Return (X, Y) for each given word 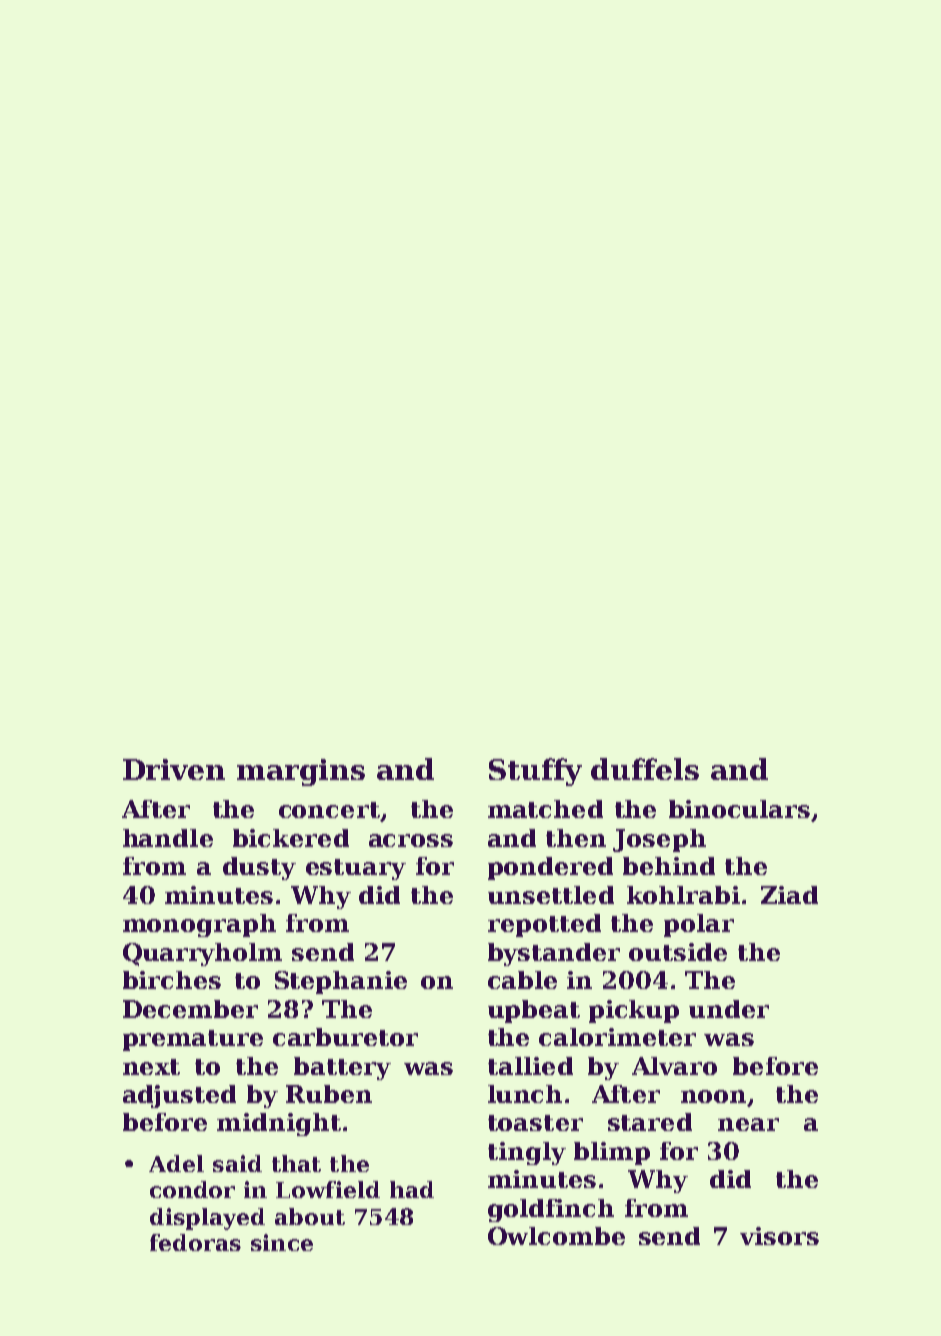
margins (301, 772)
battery (342, 1068)
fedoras (195, 1242)
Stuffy (535, 772)
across (411, 840)
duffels (645, 769)
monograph (199, 925)
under (729, 1009)
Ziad (789, 895)
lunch (525, 1094)
